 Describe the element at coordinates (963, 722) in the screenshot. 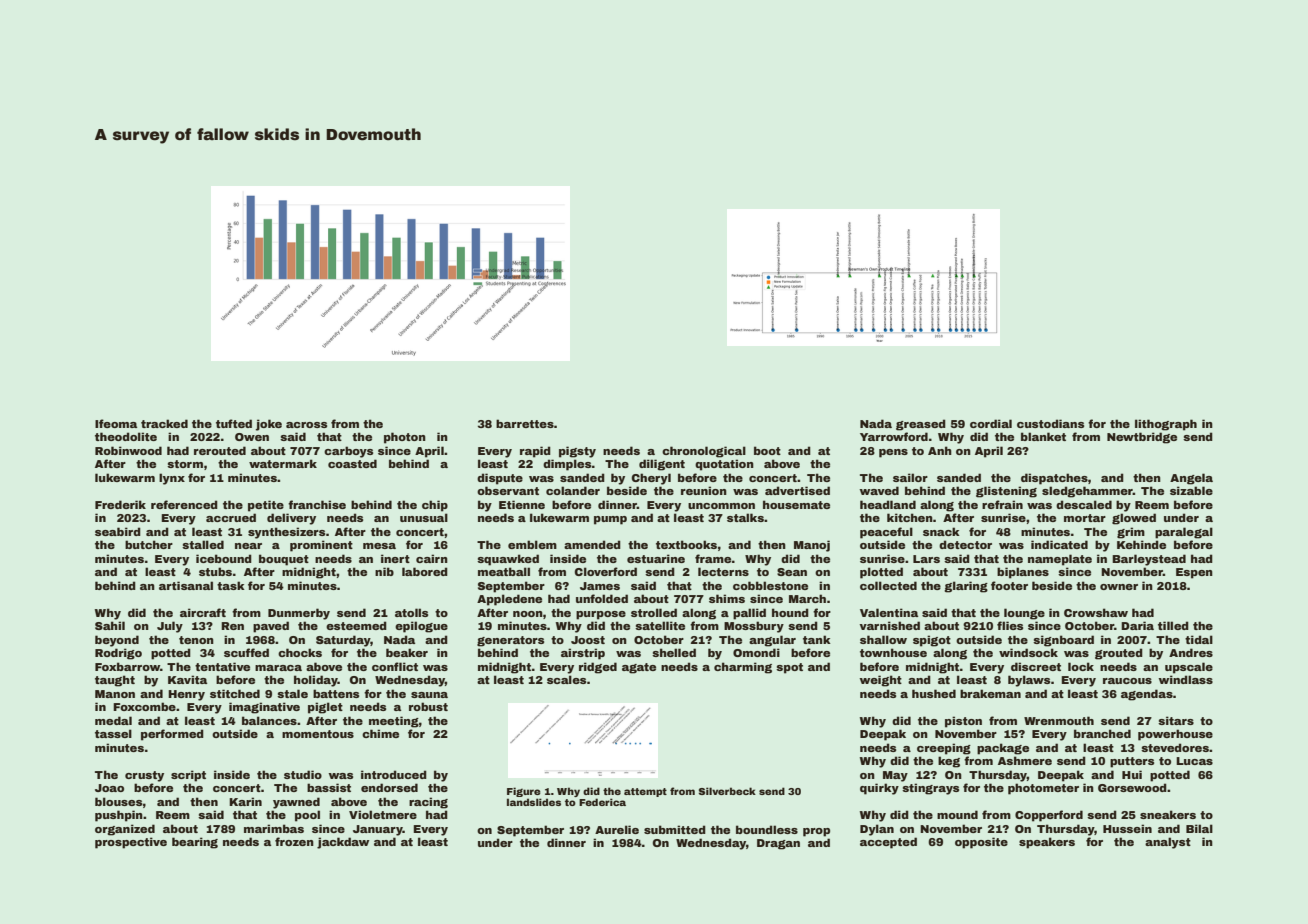

I see `piston` at that location.
